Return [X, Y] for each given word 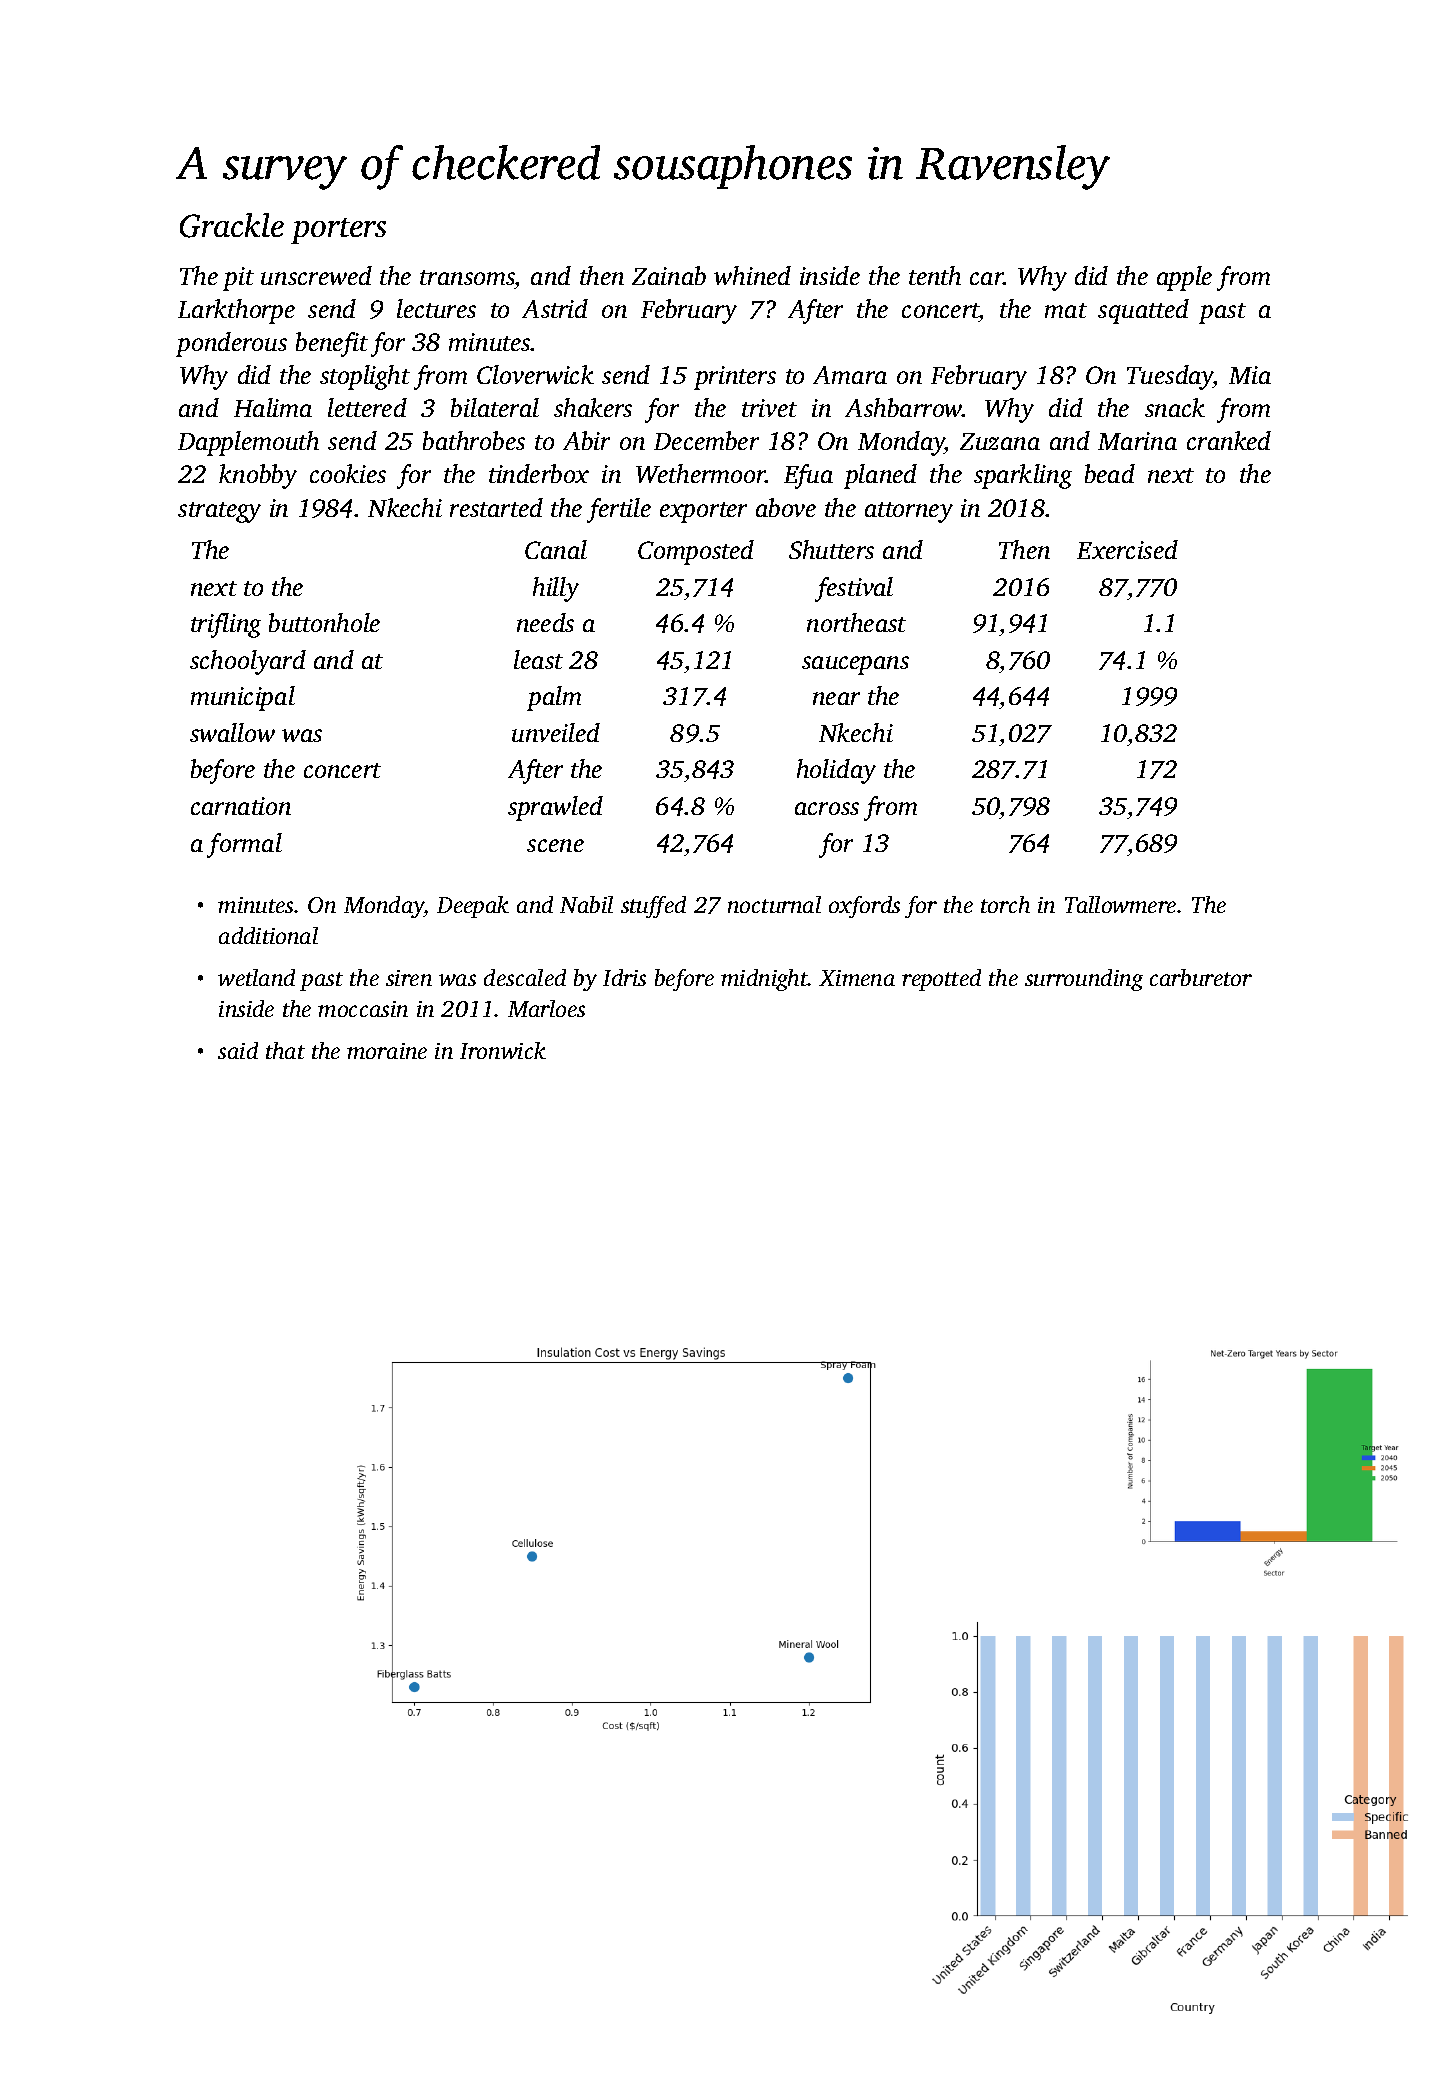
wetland [256, 977]
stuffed [653, 907]
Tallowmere [1120, 904]
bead [1110, 473]
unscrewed [316, 275]
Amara [850, 375]
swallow [232, 732]
